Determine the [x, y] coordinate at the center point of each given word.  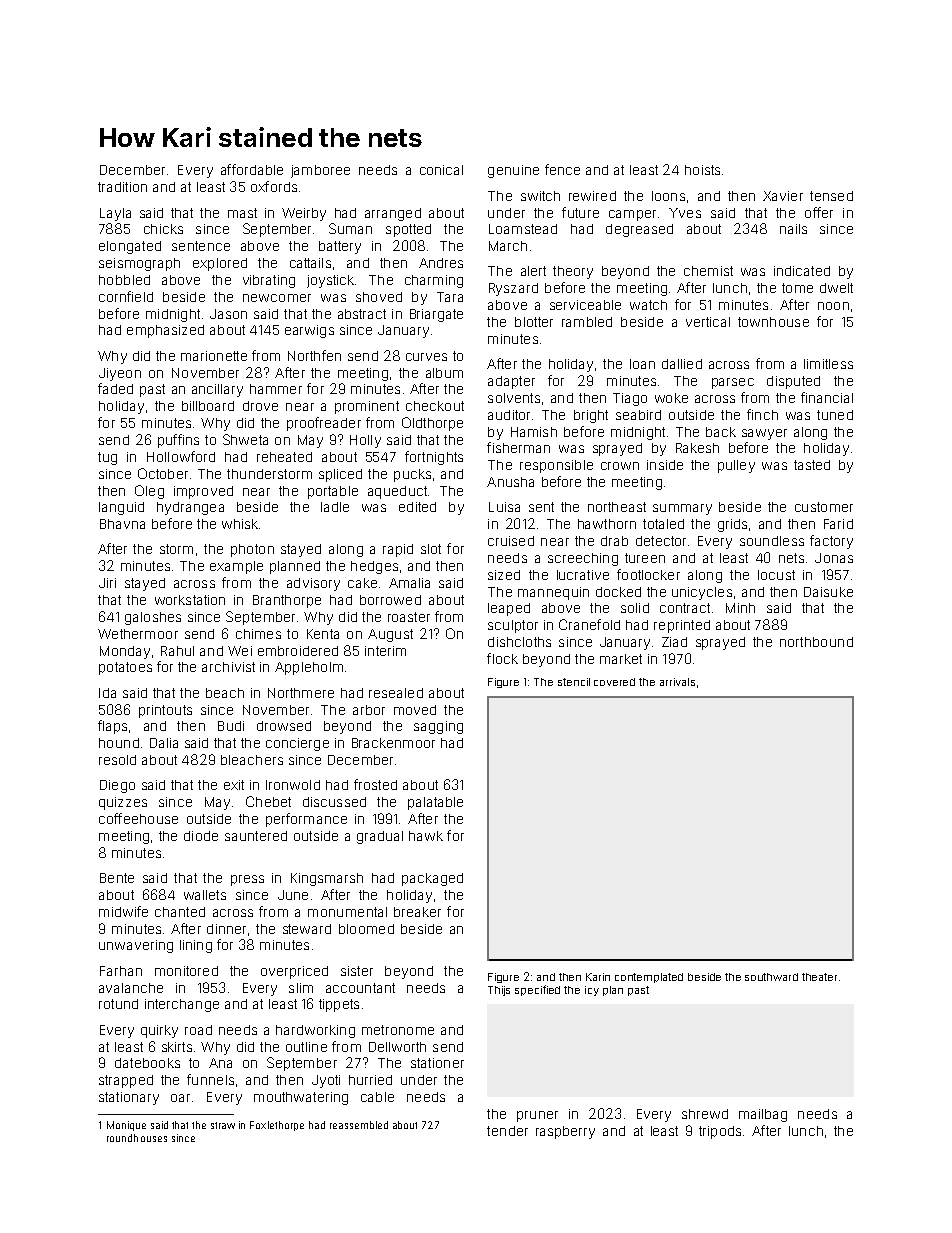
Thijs [499, 991]
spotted [408, 230]
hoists [702, 170]
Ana [220, 1063]
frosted [375, 784]
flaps [112, 727]
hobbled [124, 280]
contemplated [649, 978]
